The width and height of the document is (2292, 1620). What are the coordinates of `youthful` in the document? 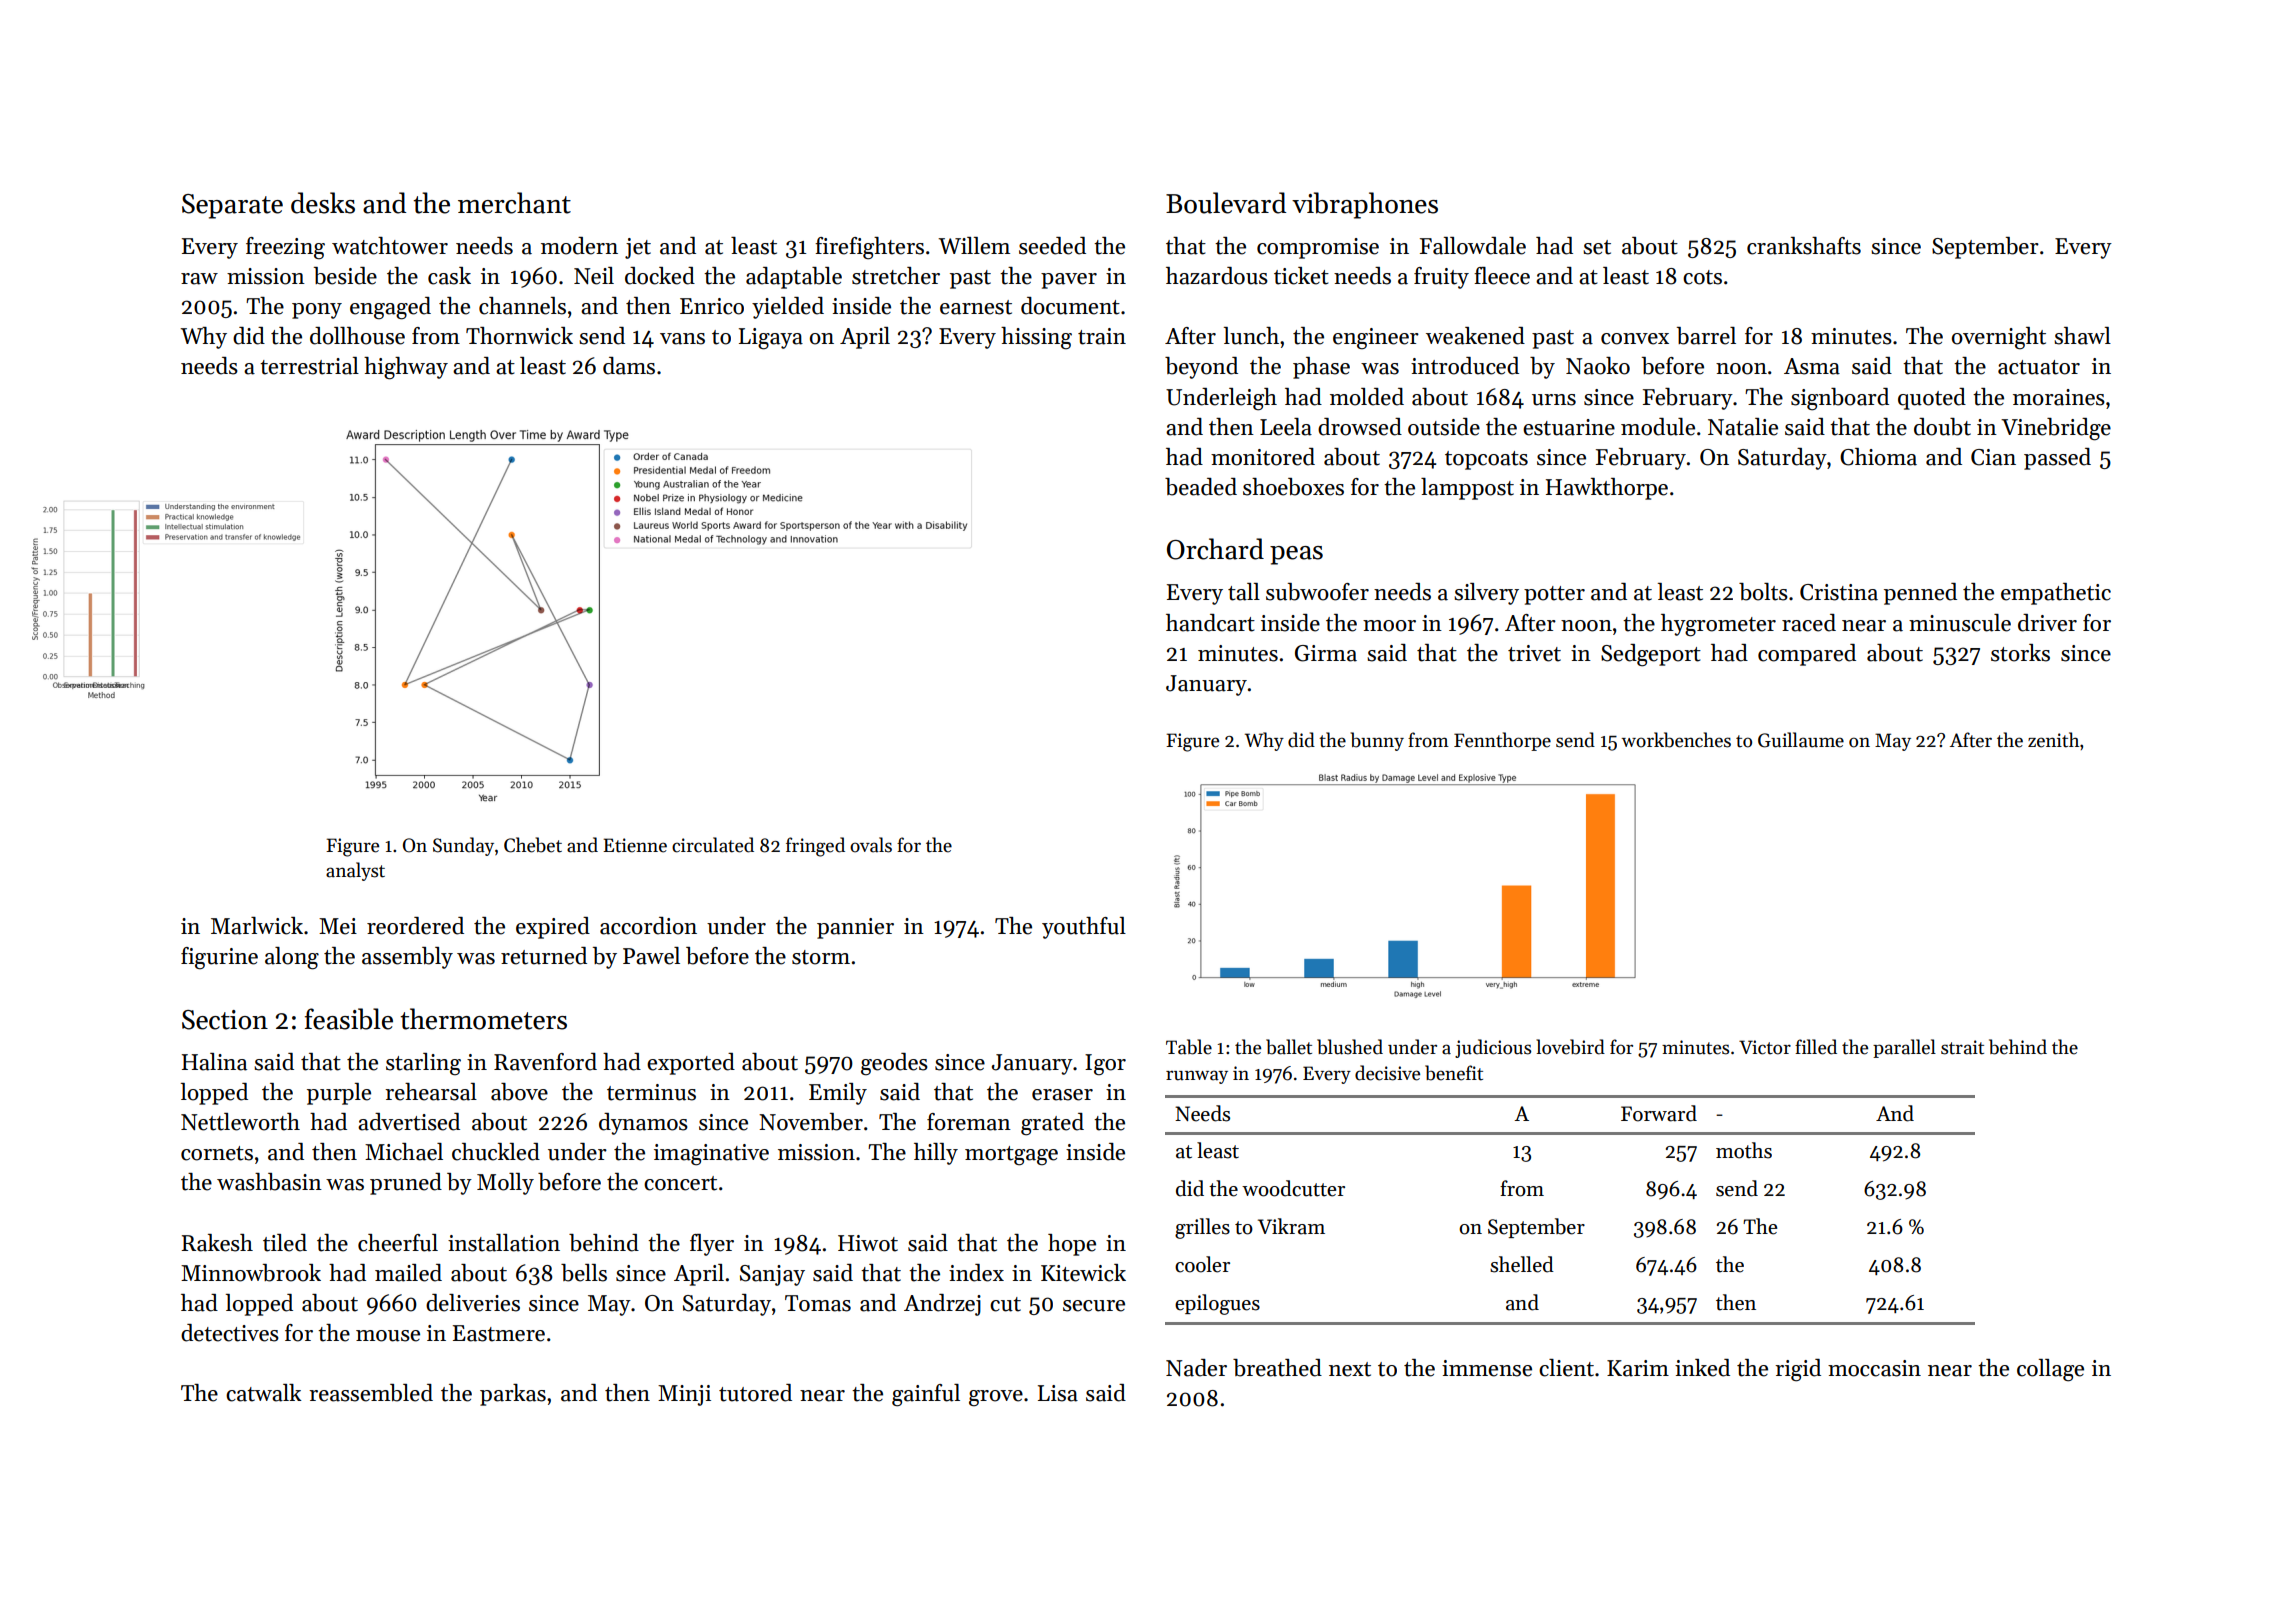 It's located at (1084, 928).
